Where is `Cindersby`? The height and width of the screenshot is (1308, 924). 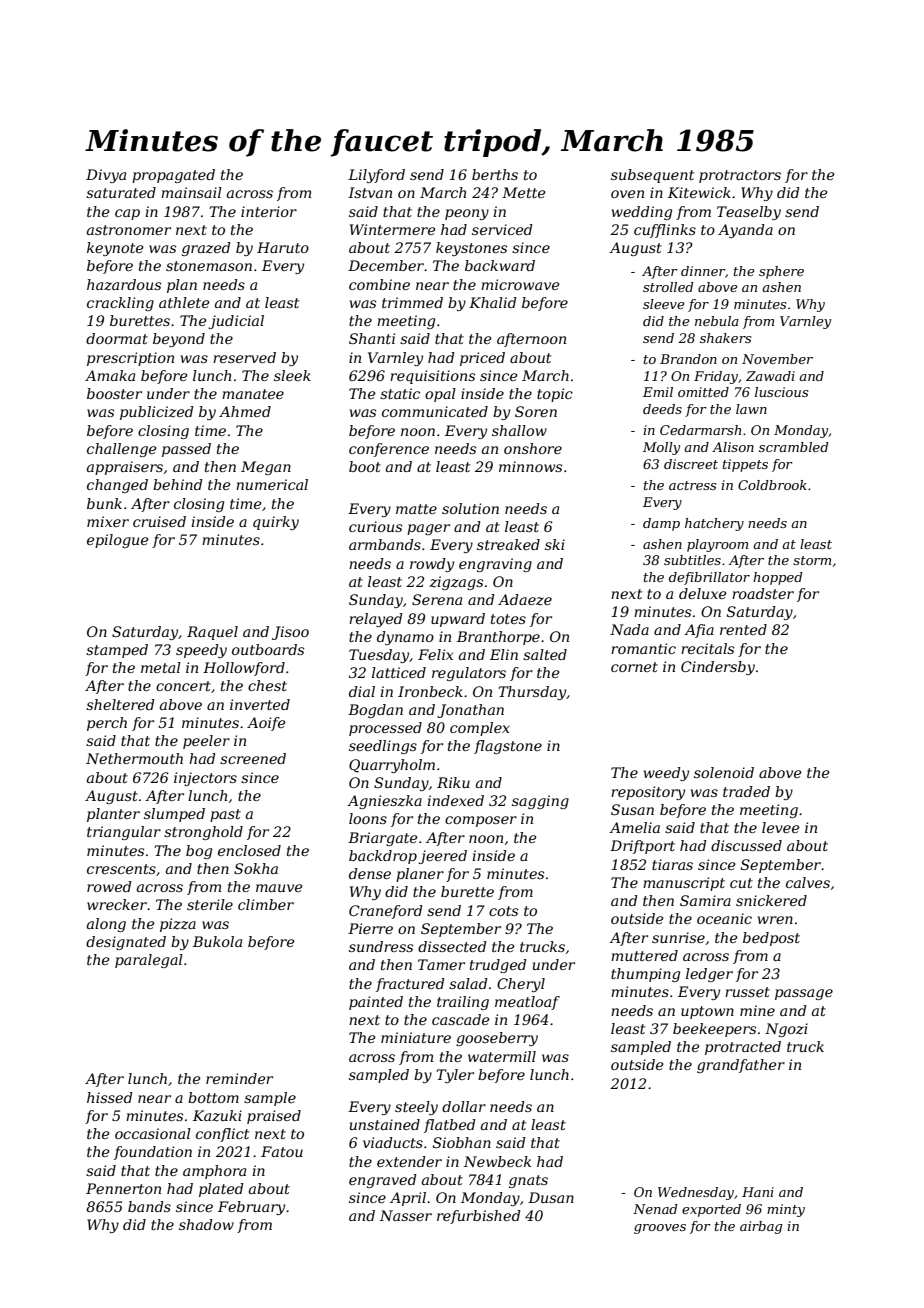 Cindersby is located at coordinates (718, 668).
